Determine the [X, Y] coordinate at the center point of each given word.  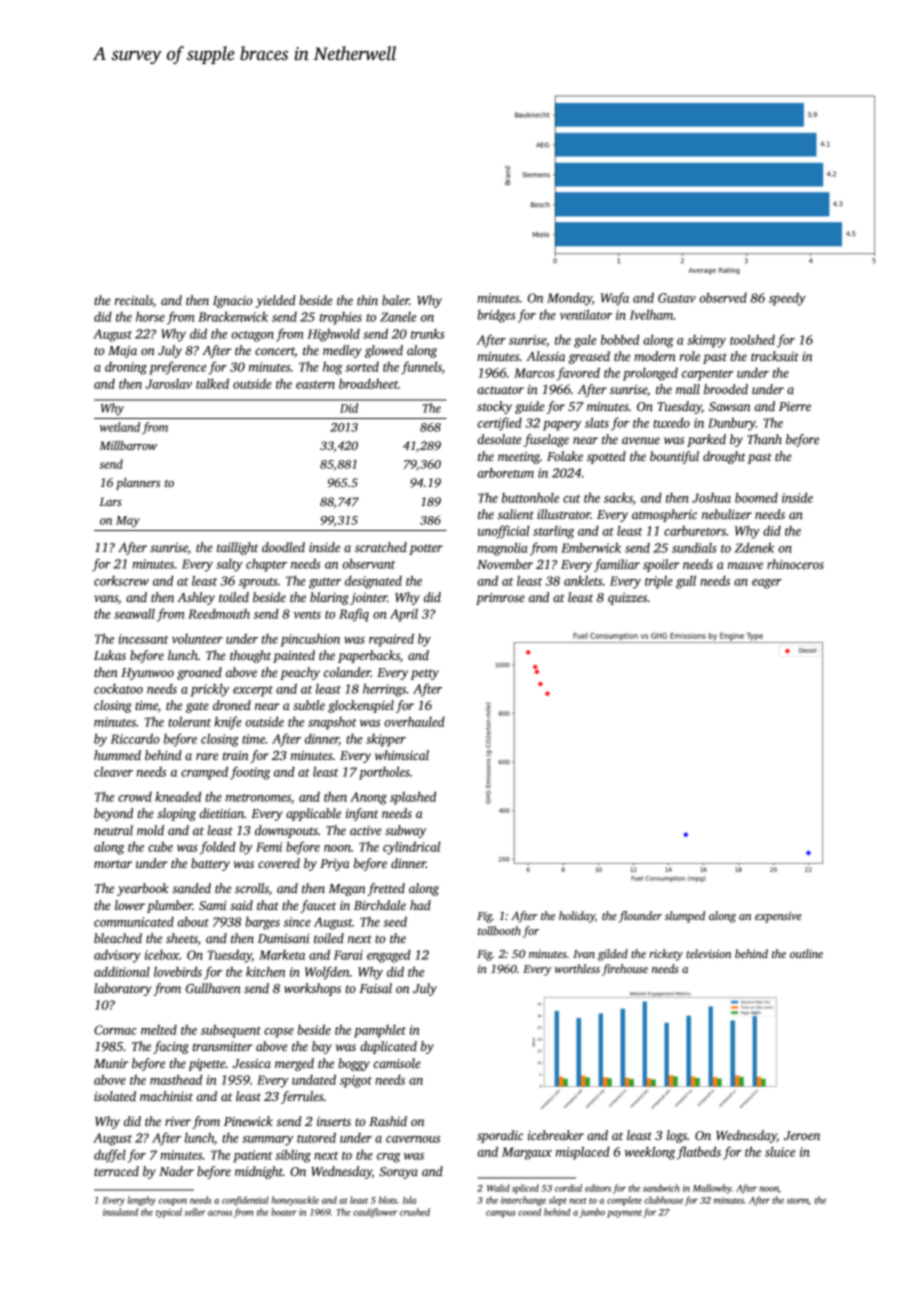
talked [212, 383]
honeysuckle [295, 1201]
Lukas [110, 655]
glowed [384, 351]
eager [767, 584]
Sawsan [729, 406]
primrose [500, 599]
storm [798, 1201]
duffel [110, 1156]
